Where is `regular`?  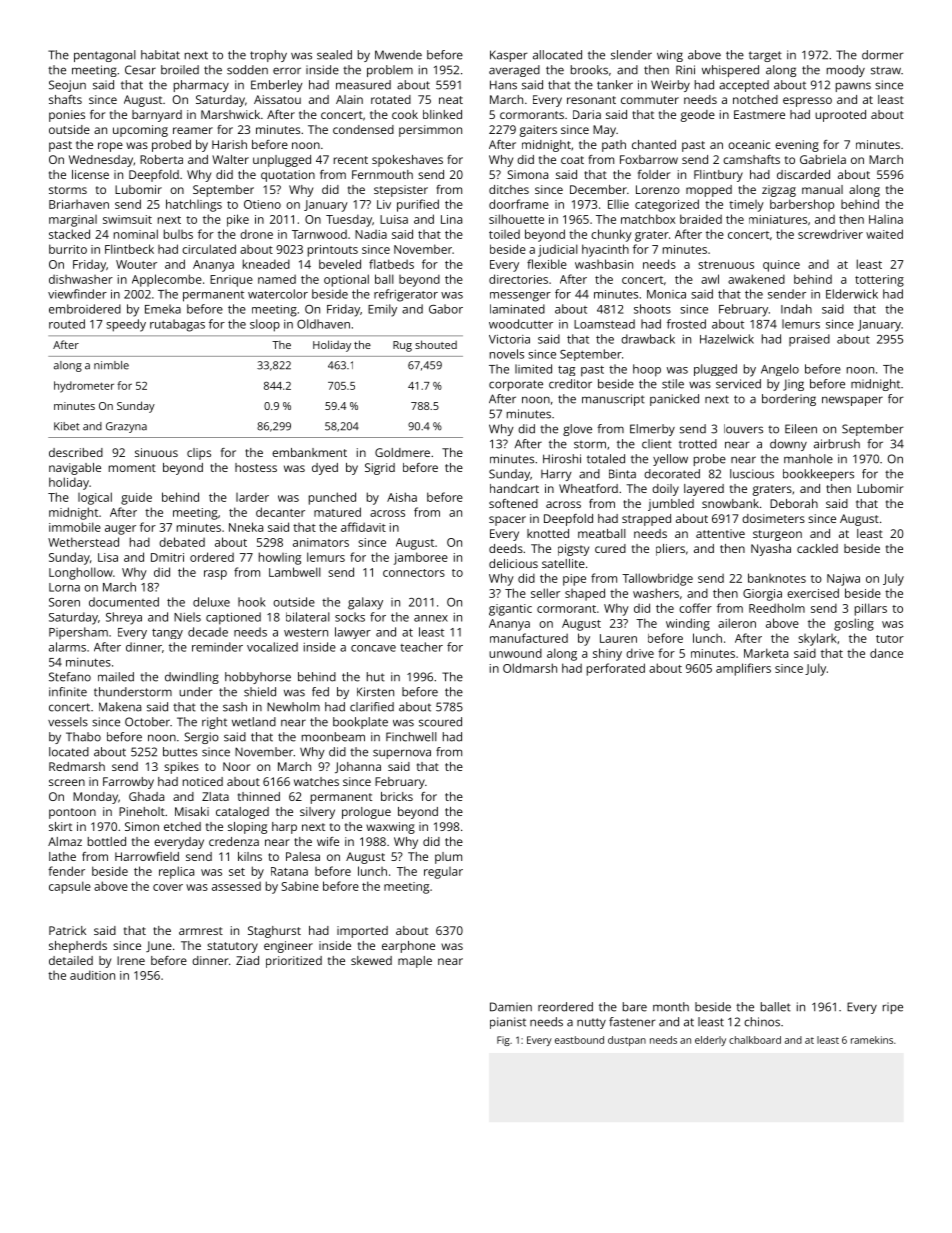
regular is located at coordinates (443, 873).
